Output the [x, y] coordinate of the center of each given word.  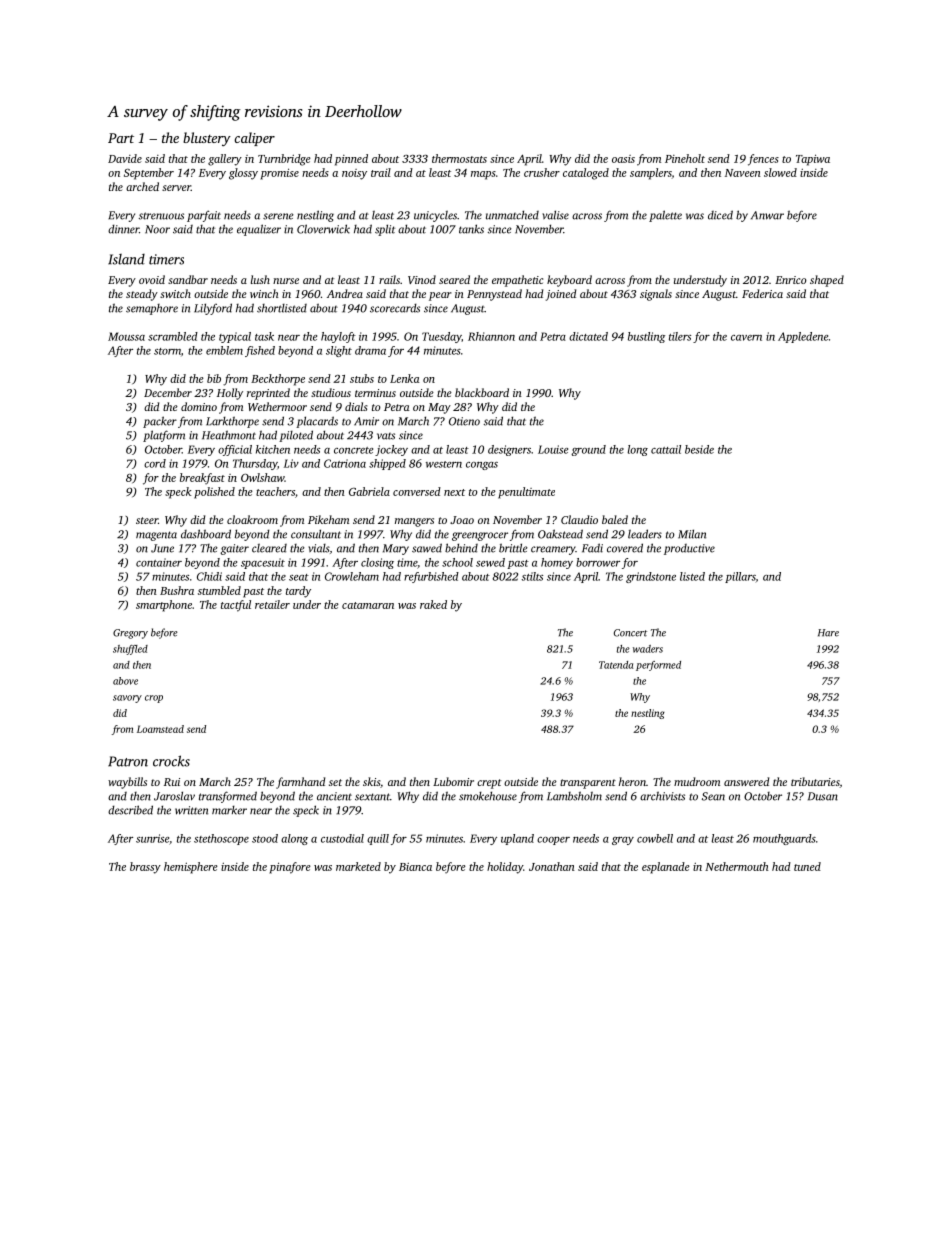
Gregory [130, 634]
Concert [630, 633]
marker [229, 810]
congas [482, 466]
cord [155, 463]
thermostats [459, 158]
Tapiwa [813, 160]
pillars [740, 577]
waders [648, 649]
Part [121, 138]
